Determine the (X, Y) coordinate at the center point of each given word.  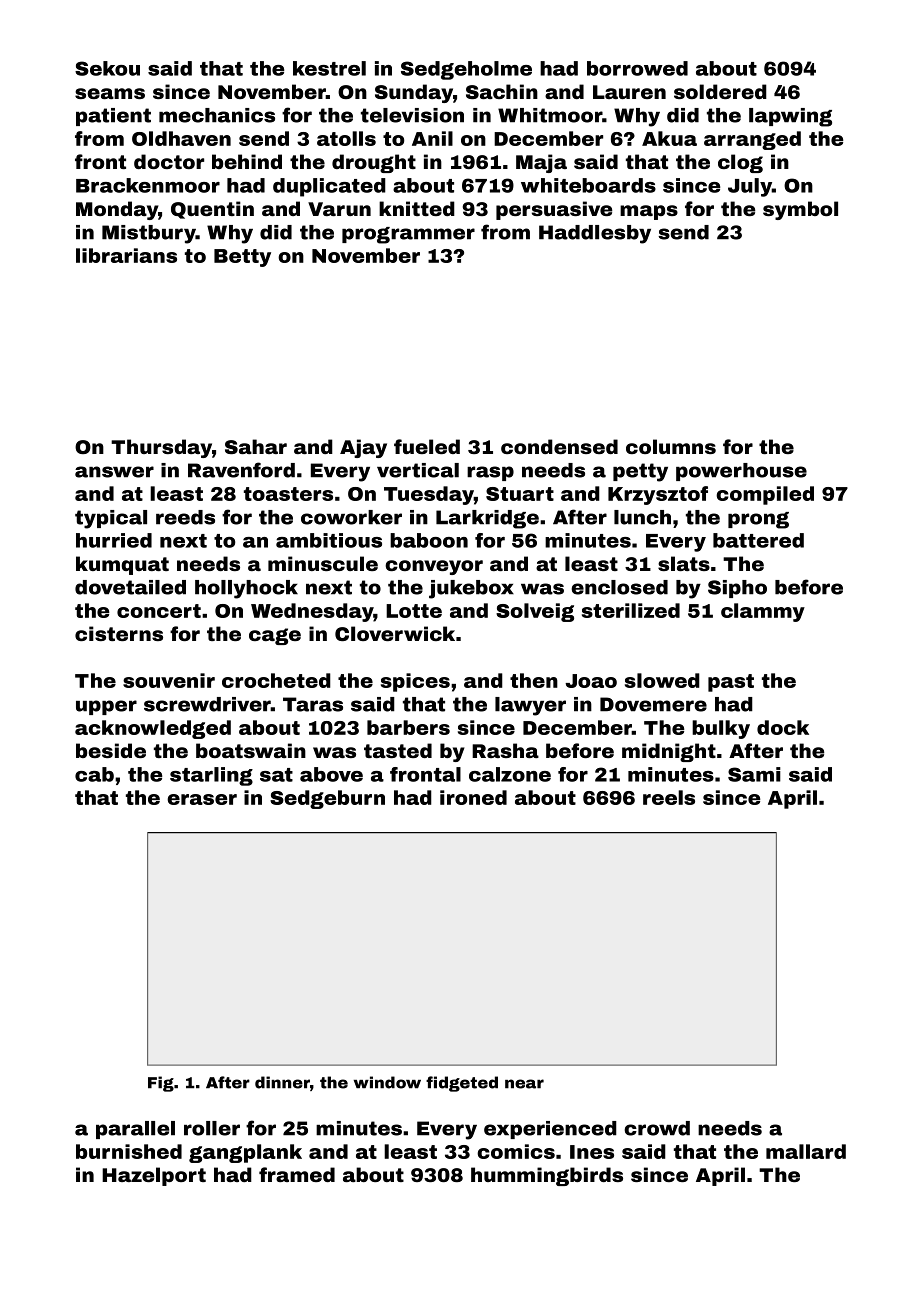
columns (671, 446)
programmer (408, 235)
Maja (541, 163)
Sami (754, 774)
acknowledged (153, 729)
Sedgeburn (327, 799)
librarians (126, 255)
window (387, 1082)
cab (94, 774)
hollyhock (246, 589)
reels (669, 797)
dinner (282, 1082)
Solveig (535, 612)
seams (110, 93)
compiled (765, 495)
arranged (752, 140)
